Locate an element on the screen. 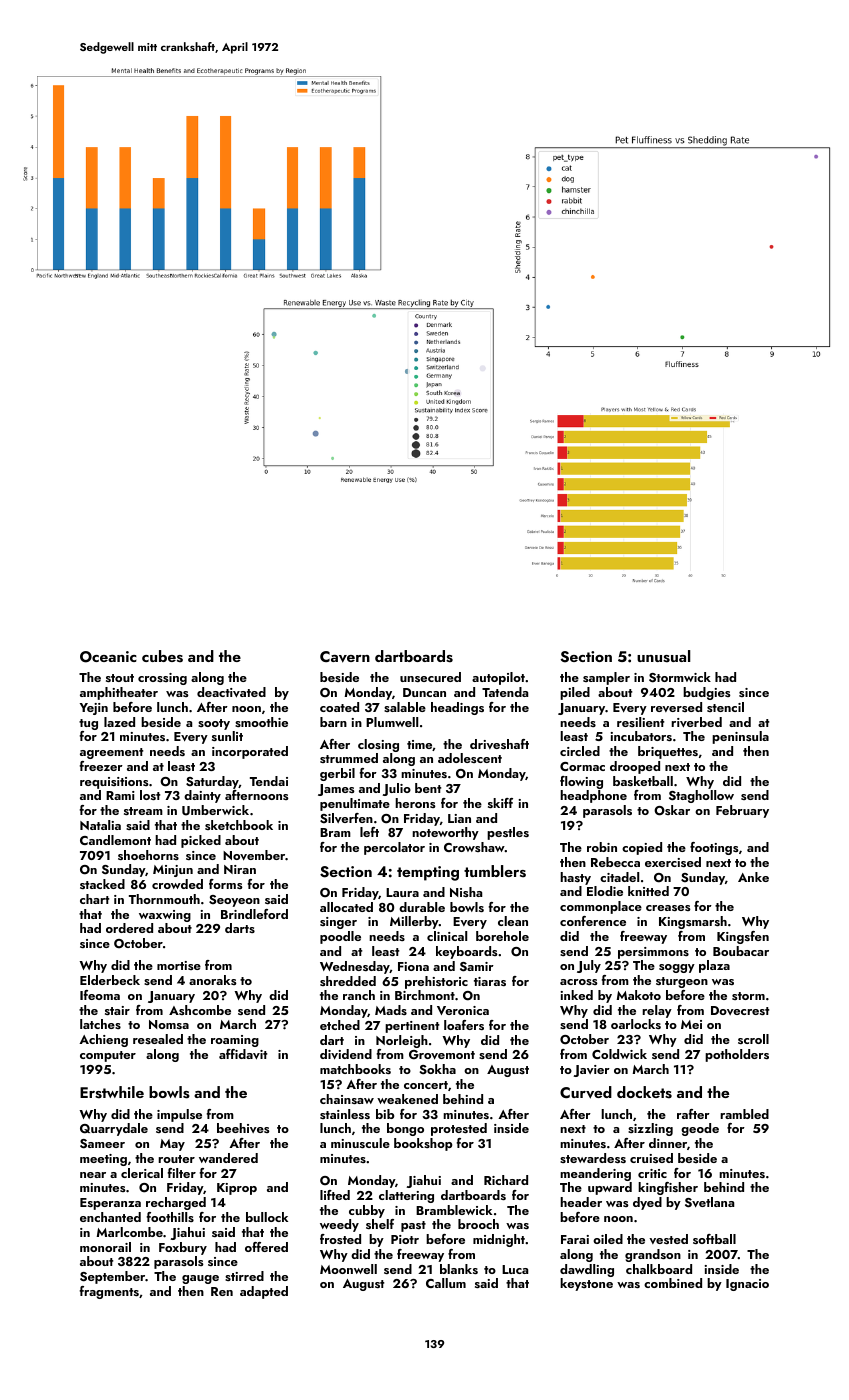 This screenshot has width=849, height=1400. dockets is located at coordinates (644, 1092).
